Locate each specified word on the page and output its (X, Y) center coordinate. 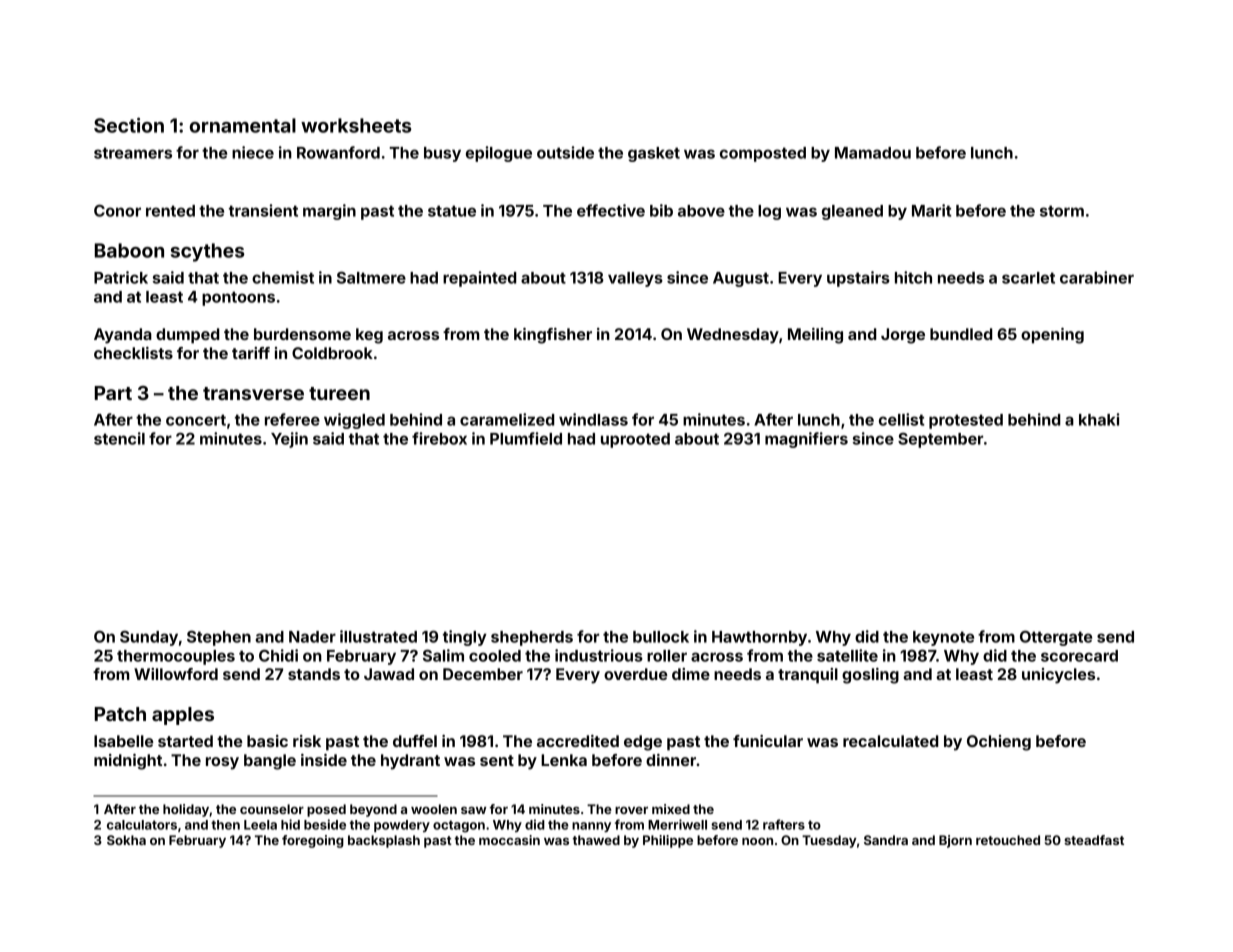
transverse (253, 393)
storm (1062, 211)
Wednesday (733, 336)
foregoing (313, 841)
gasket (654, 154)
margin (329, 212)
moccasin (509, 840)
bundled (961, 334)
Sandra (886, 840)
